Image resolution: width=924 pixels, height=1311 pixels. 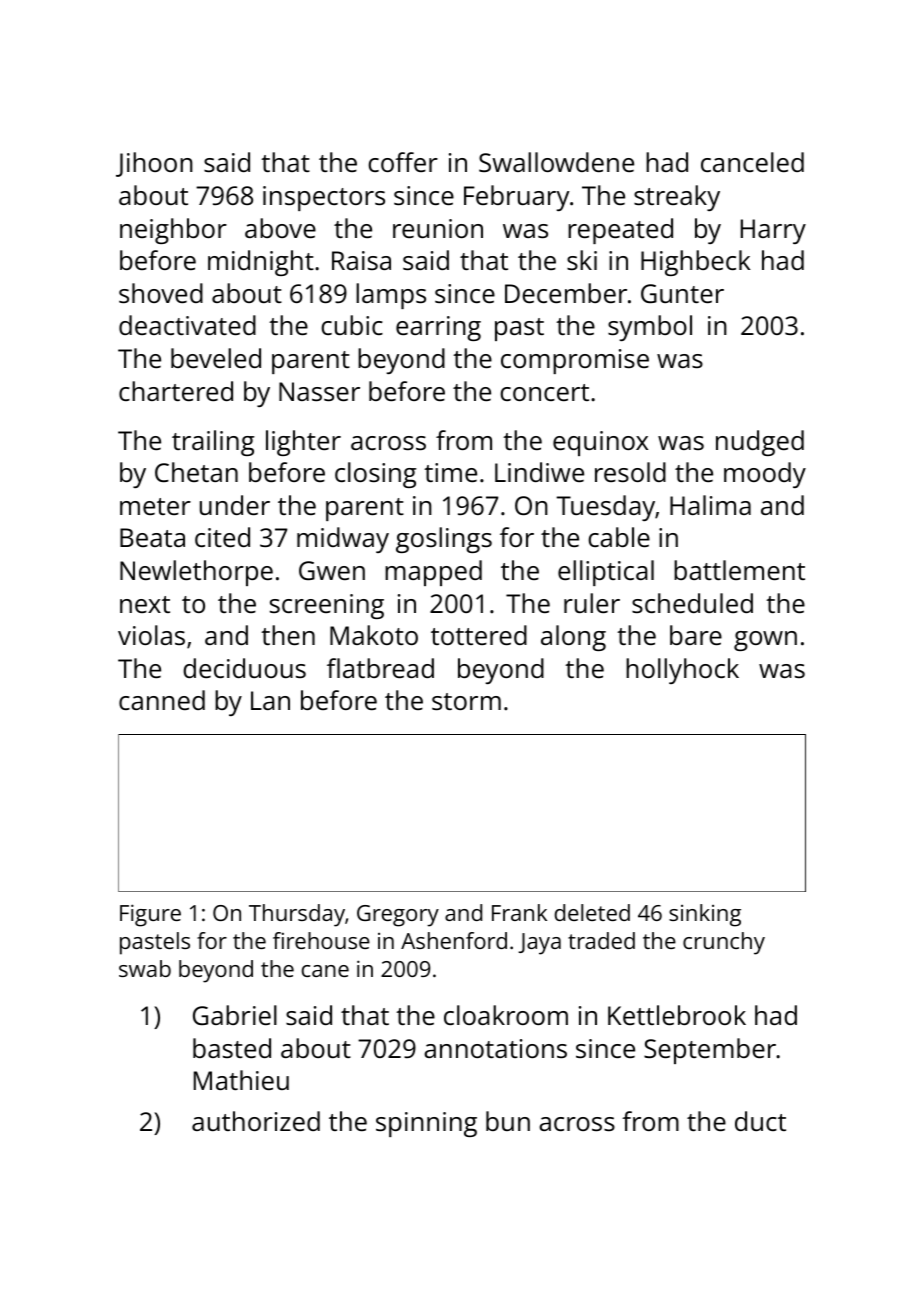 What do you see at coordinates (145, 968) in the document?
I see `swab` at bounding box center [145, 968].
